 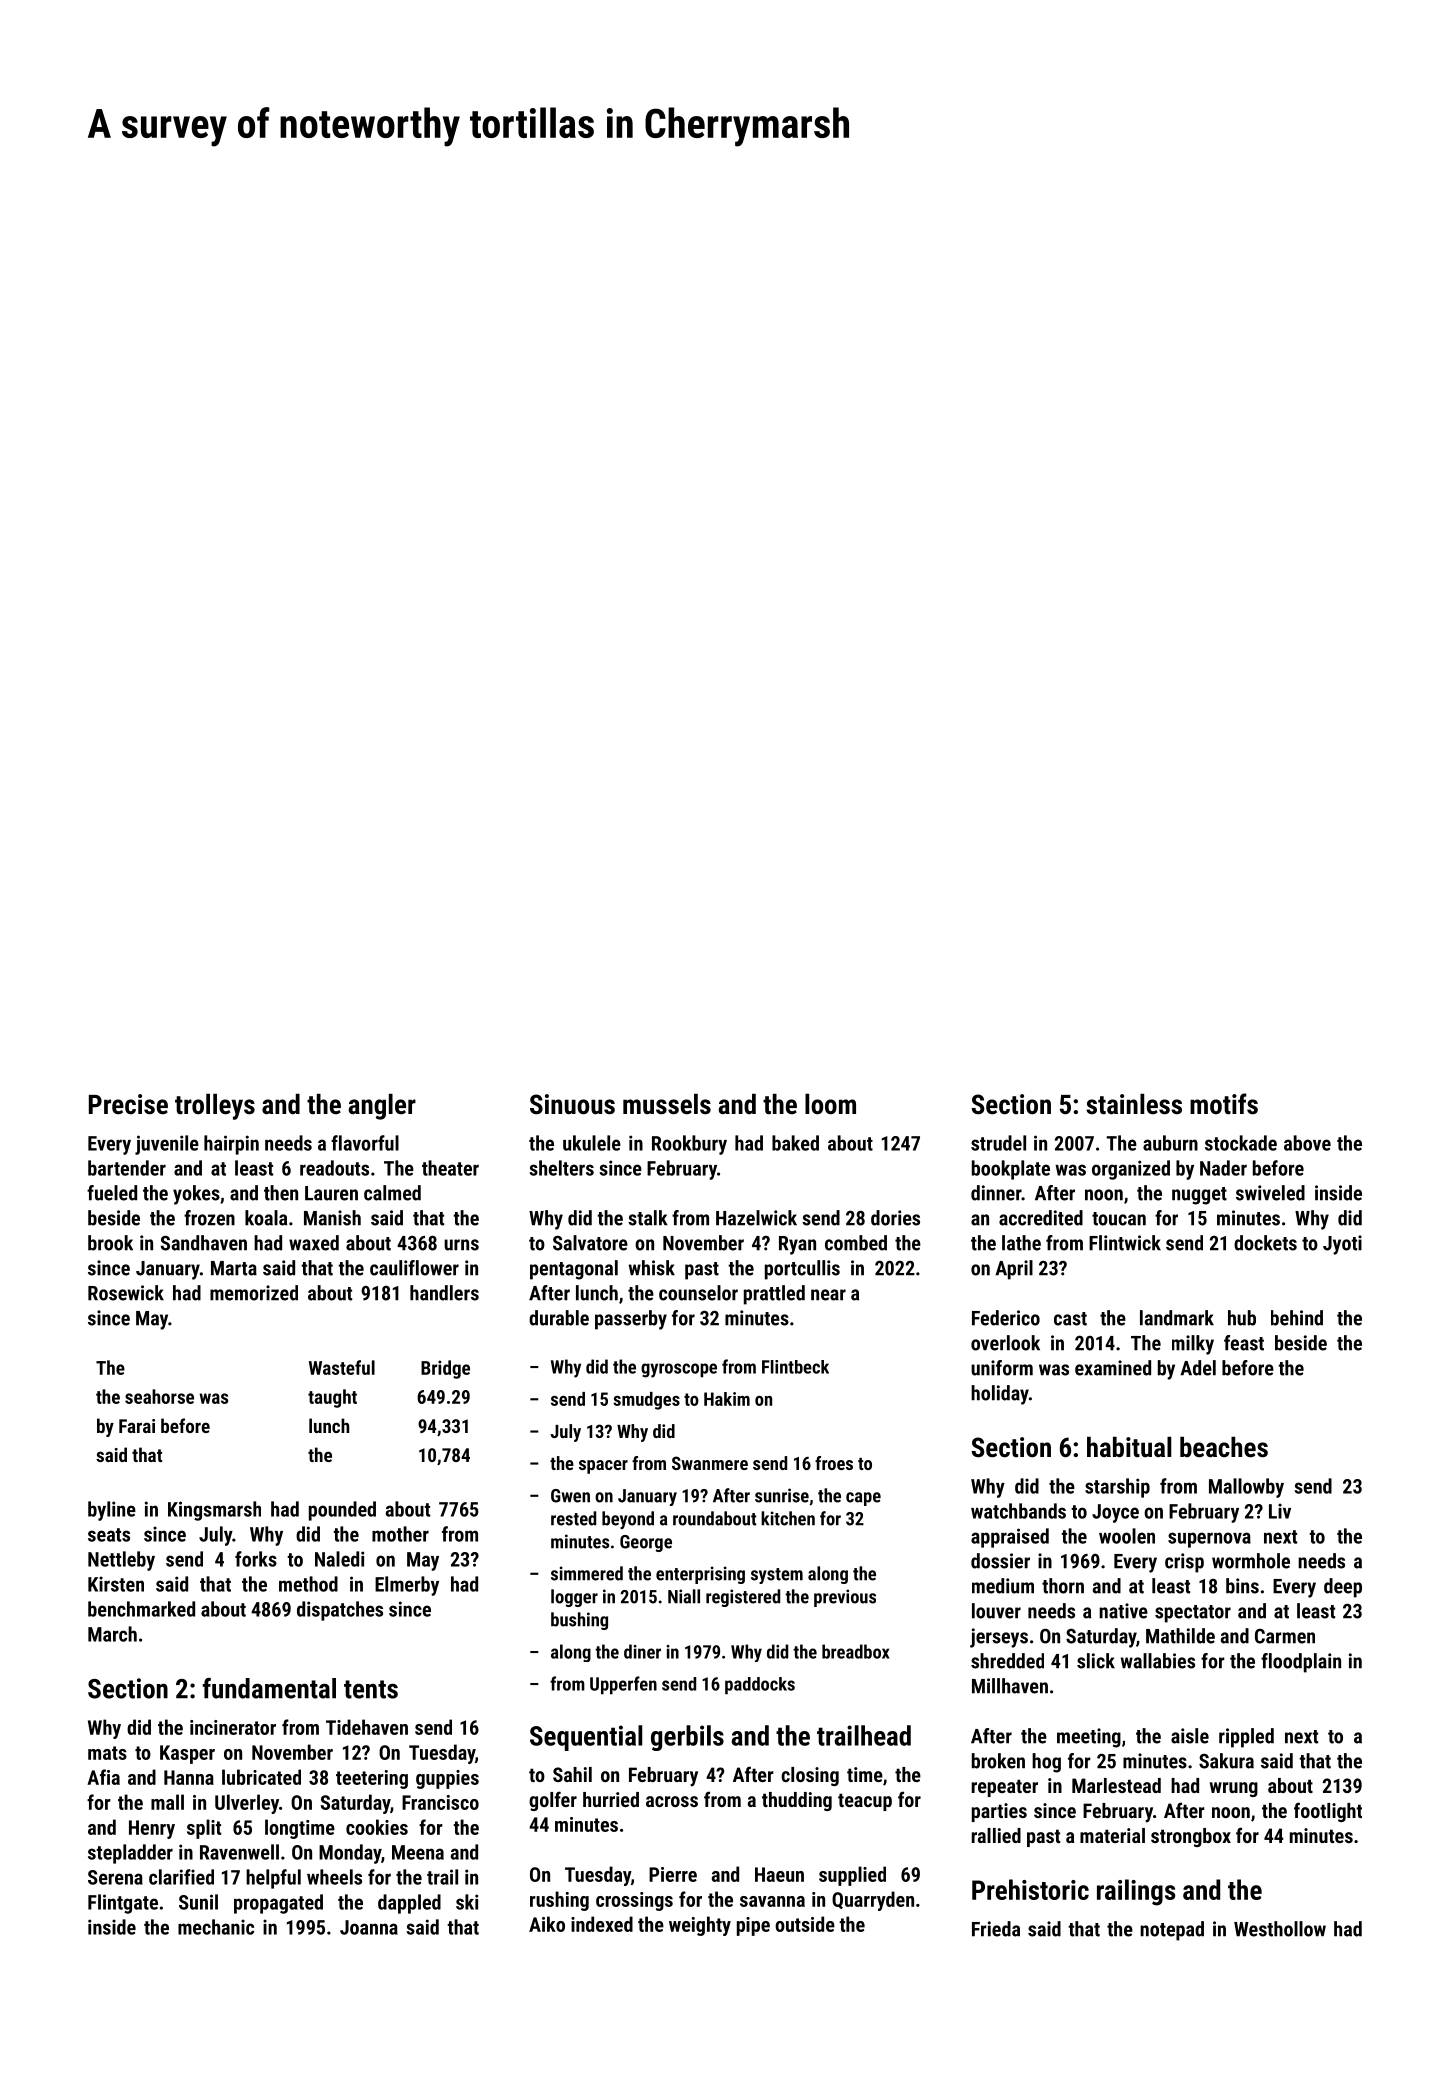 I want to click on Precise, so click(x=128, y=1104).
